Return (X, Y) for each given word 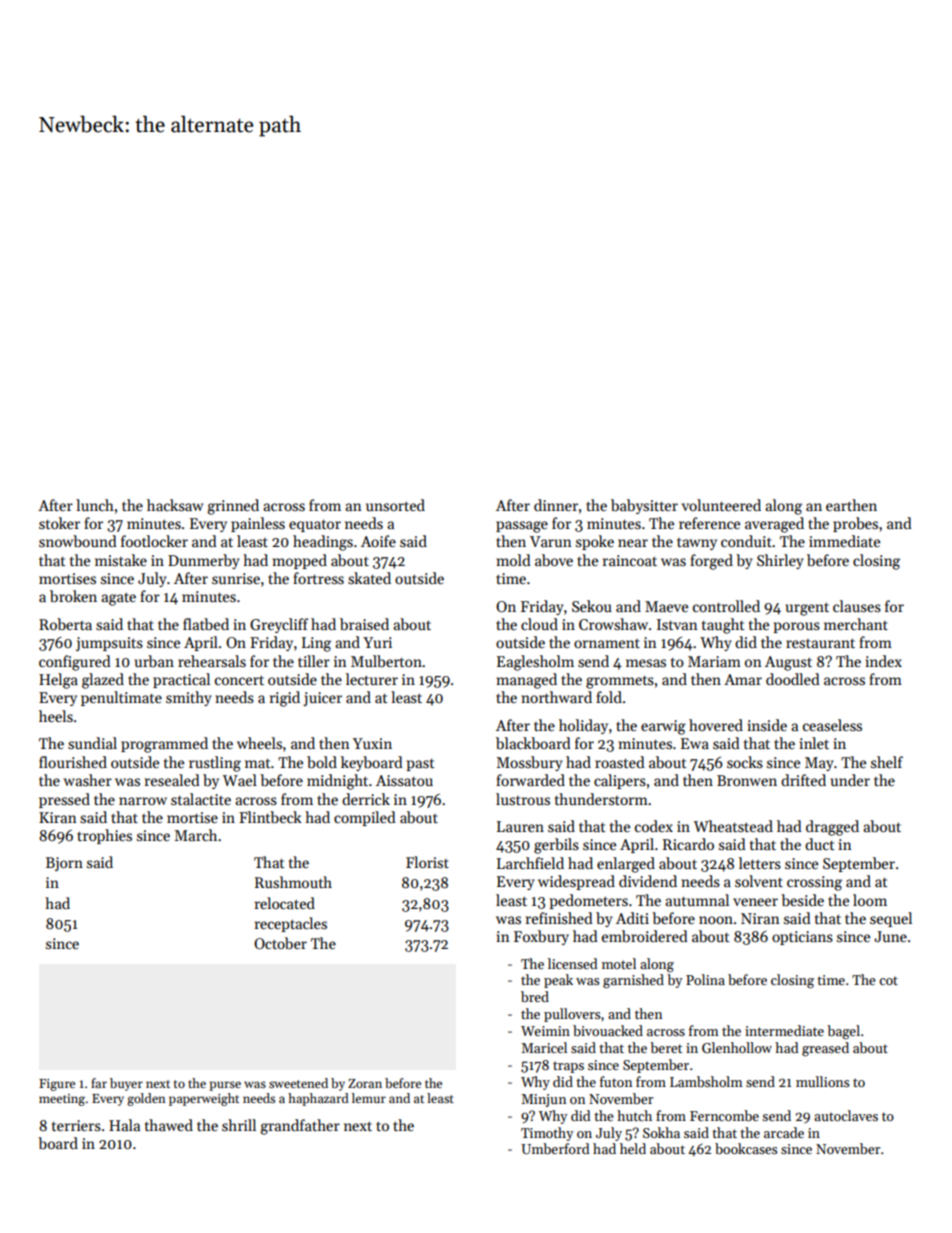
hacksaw (175, 505)
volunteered (721, 505)
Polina (705, 979)
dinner (556, 505)
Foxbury (541, 937)
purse (225, 1086)
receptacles (291, 924)
